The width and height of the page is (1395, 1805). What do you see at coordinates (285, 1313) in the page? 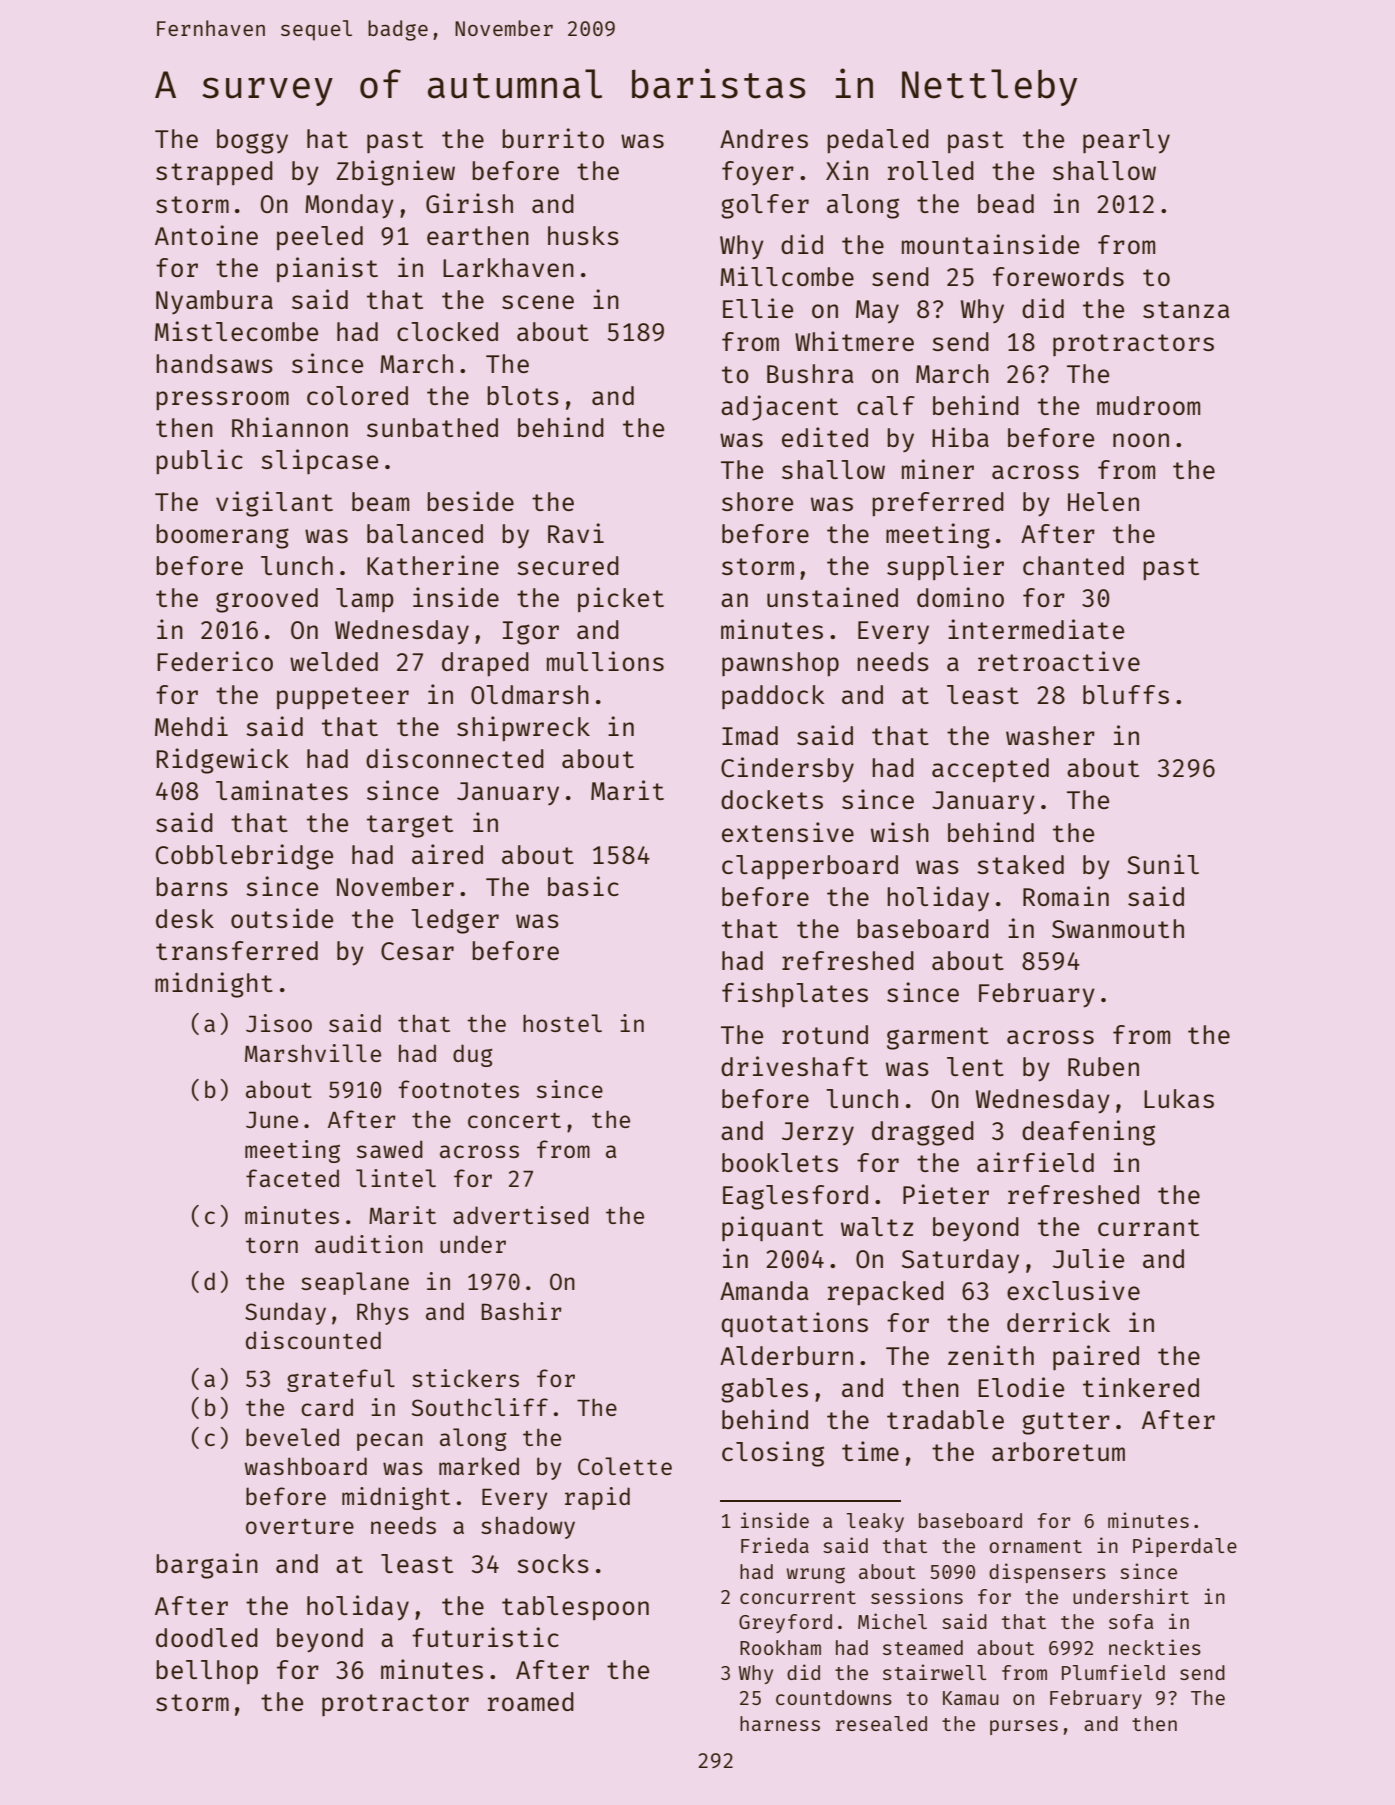
I see `Sunday` at bounding box center [285, 1313].
